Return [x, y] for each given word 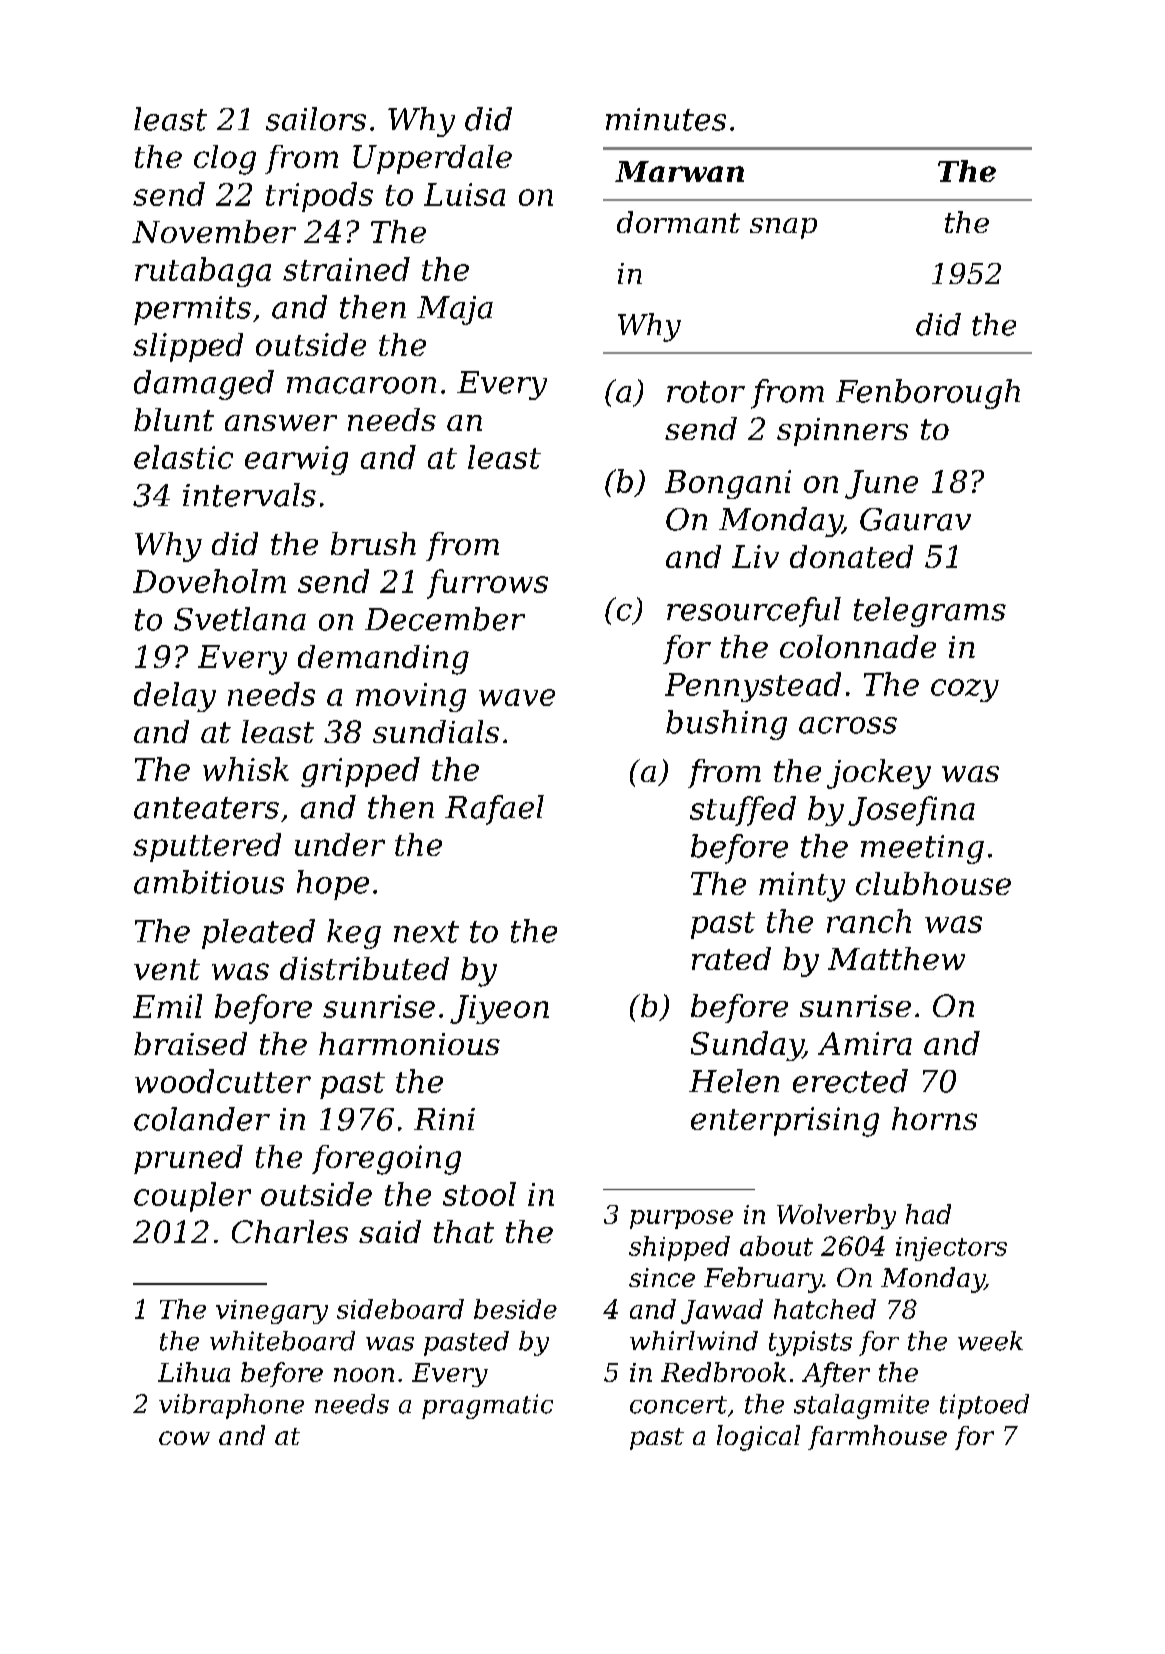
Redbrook [723, 1372]
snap [783, 228]
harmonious [409, 1043]
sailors [316, 119]
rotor [706, 392]
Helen [734, 1081]
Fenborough [928, 394]
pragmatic [487, 1406]
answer [281, 423]
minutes [666, 119]
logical [758, 1438]
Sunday [747, 1046]
